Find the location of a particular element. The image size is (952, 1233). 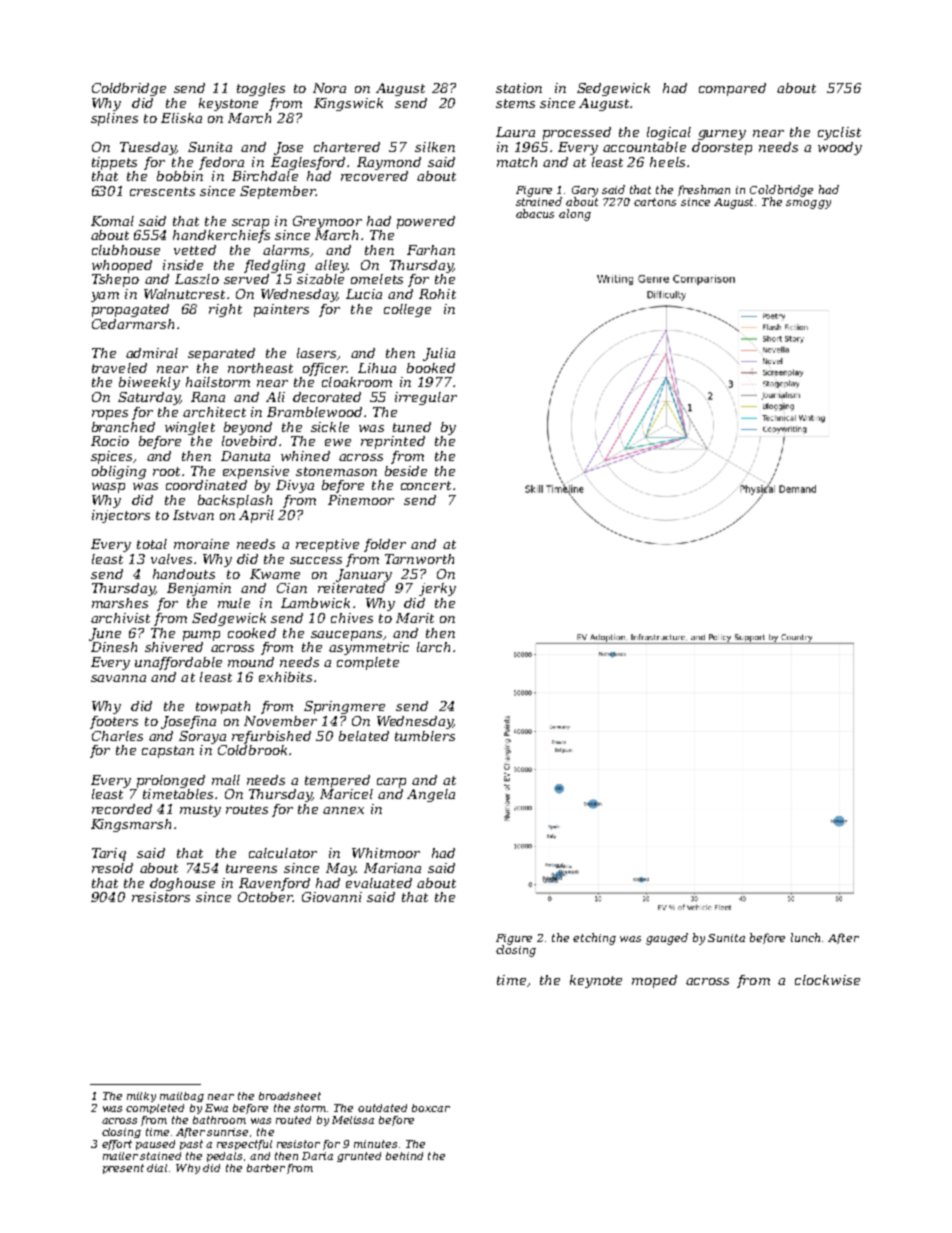

jerky is located at coordinates (437, 589).
